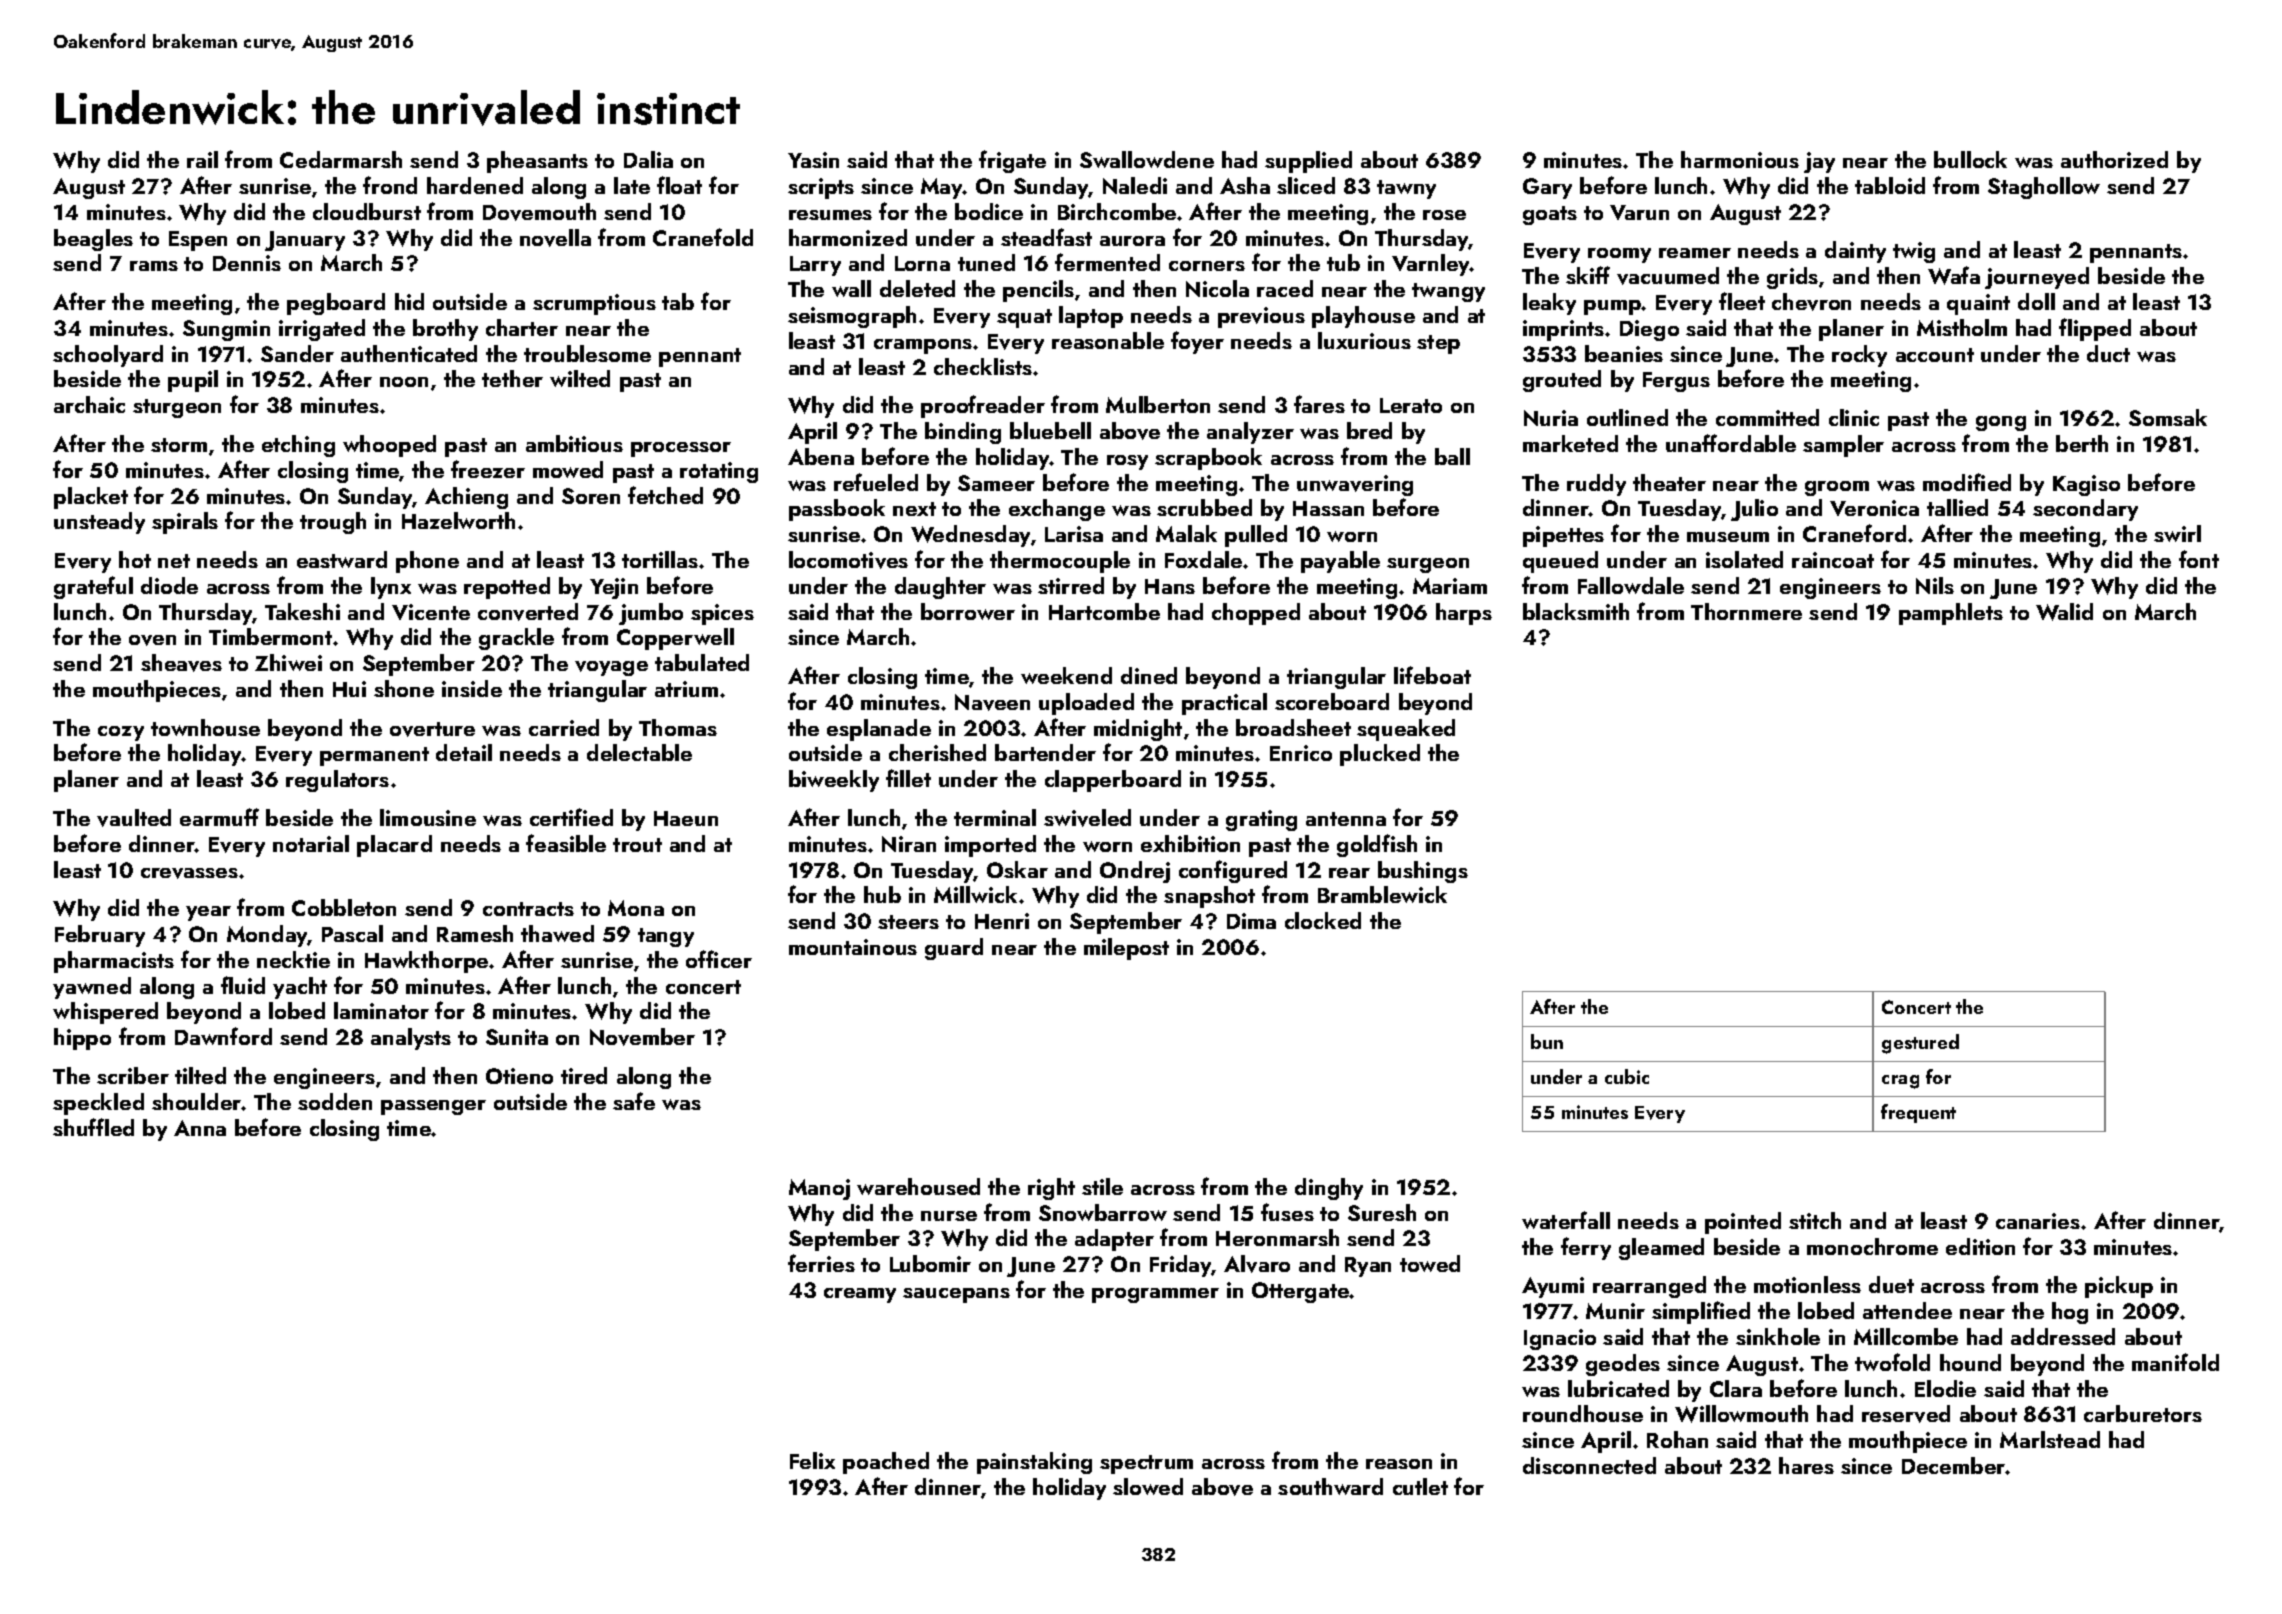  I want to click on spectrum, so click(1146, 1464).
